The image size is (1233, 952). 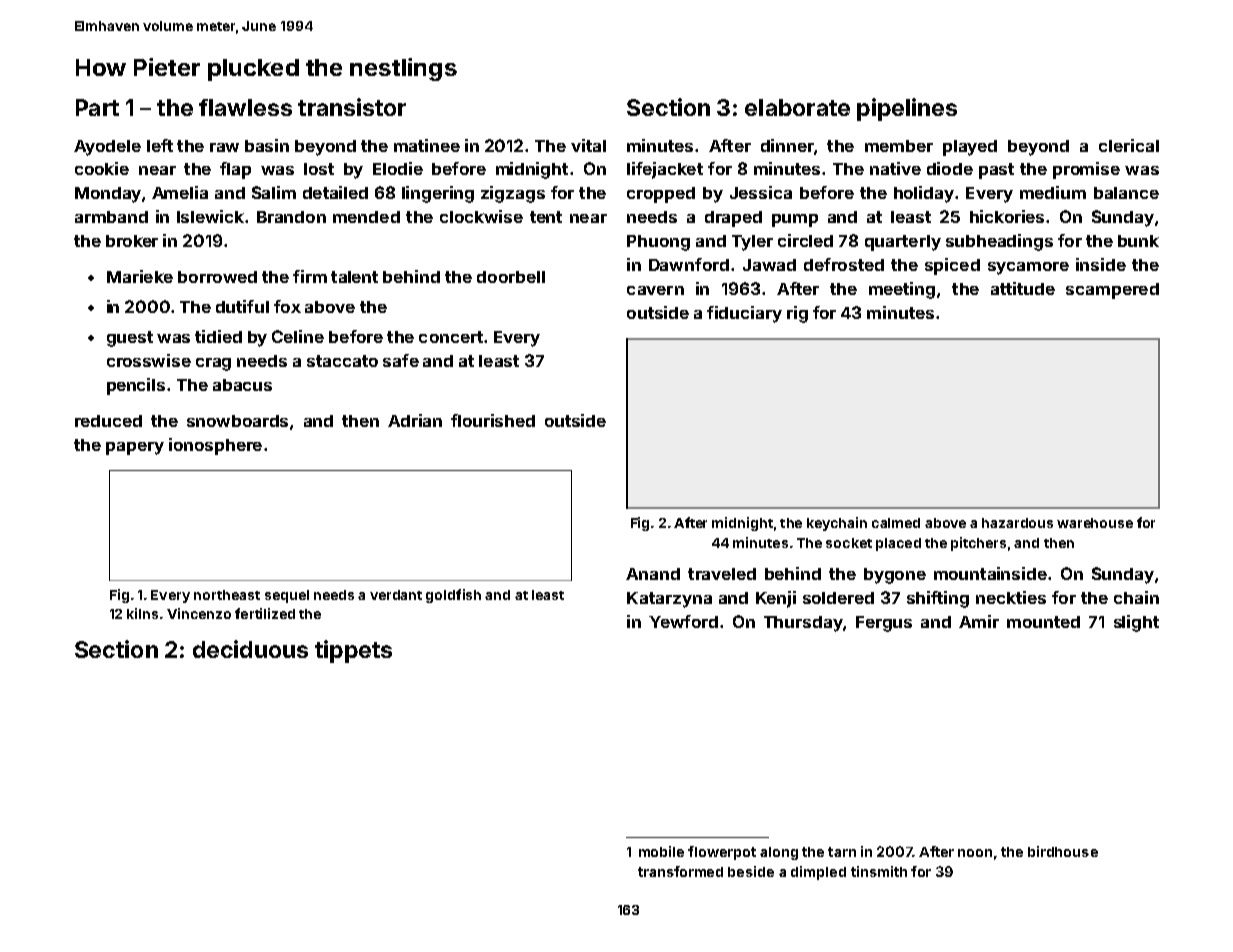 What do you see at coordinates (97, 107) in the screenshot?
I see `Part` at bounding box center [97, 107].
